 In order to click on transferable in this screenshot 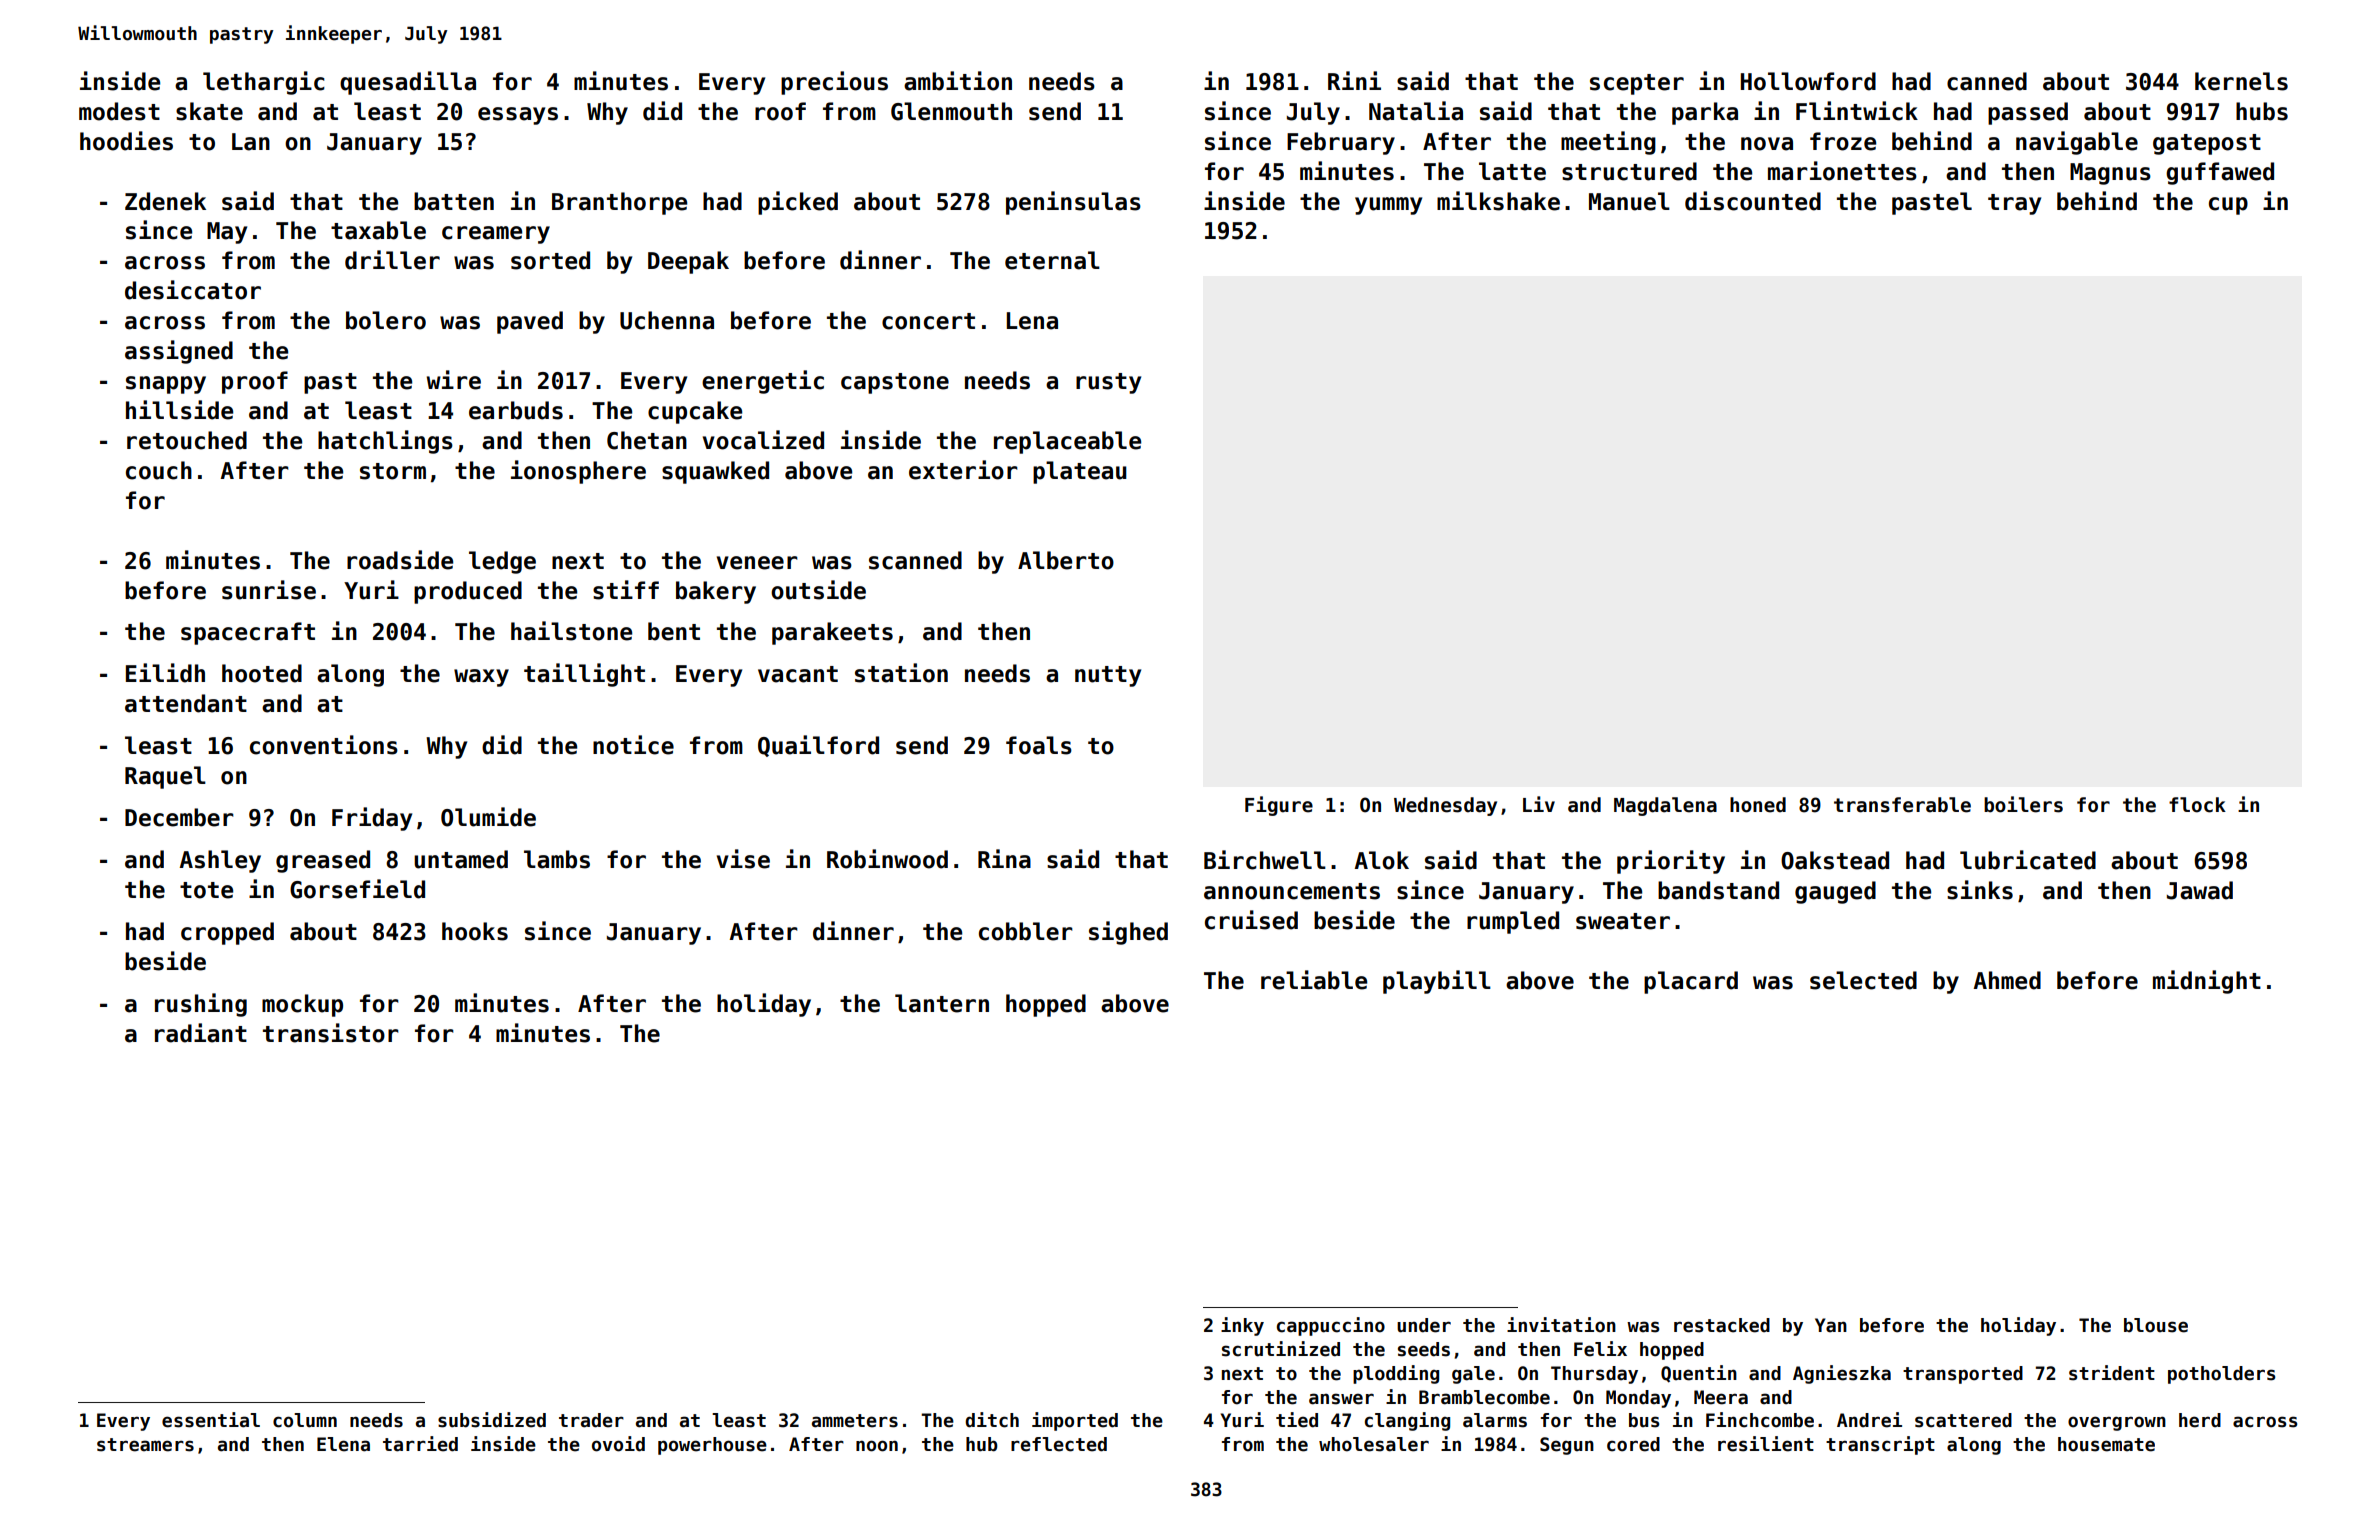, I will do `click(1902, 805)`.
